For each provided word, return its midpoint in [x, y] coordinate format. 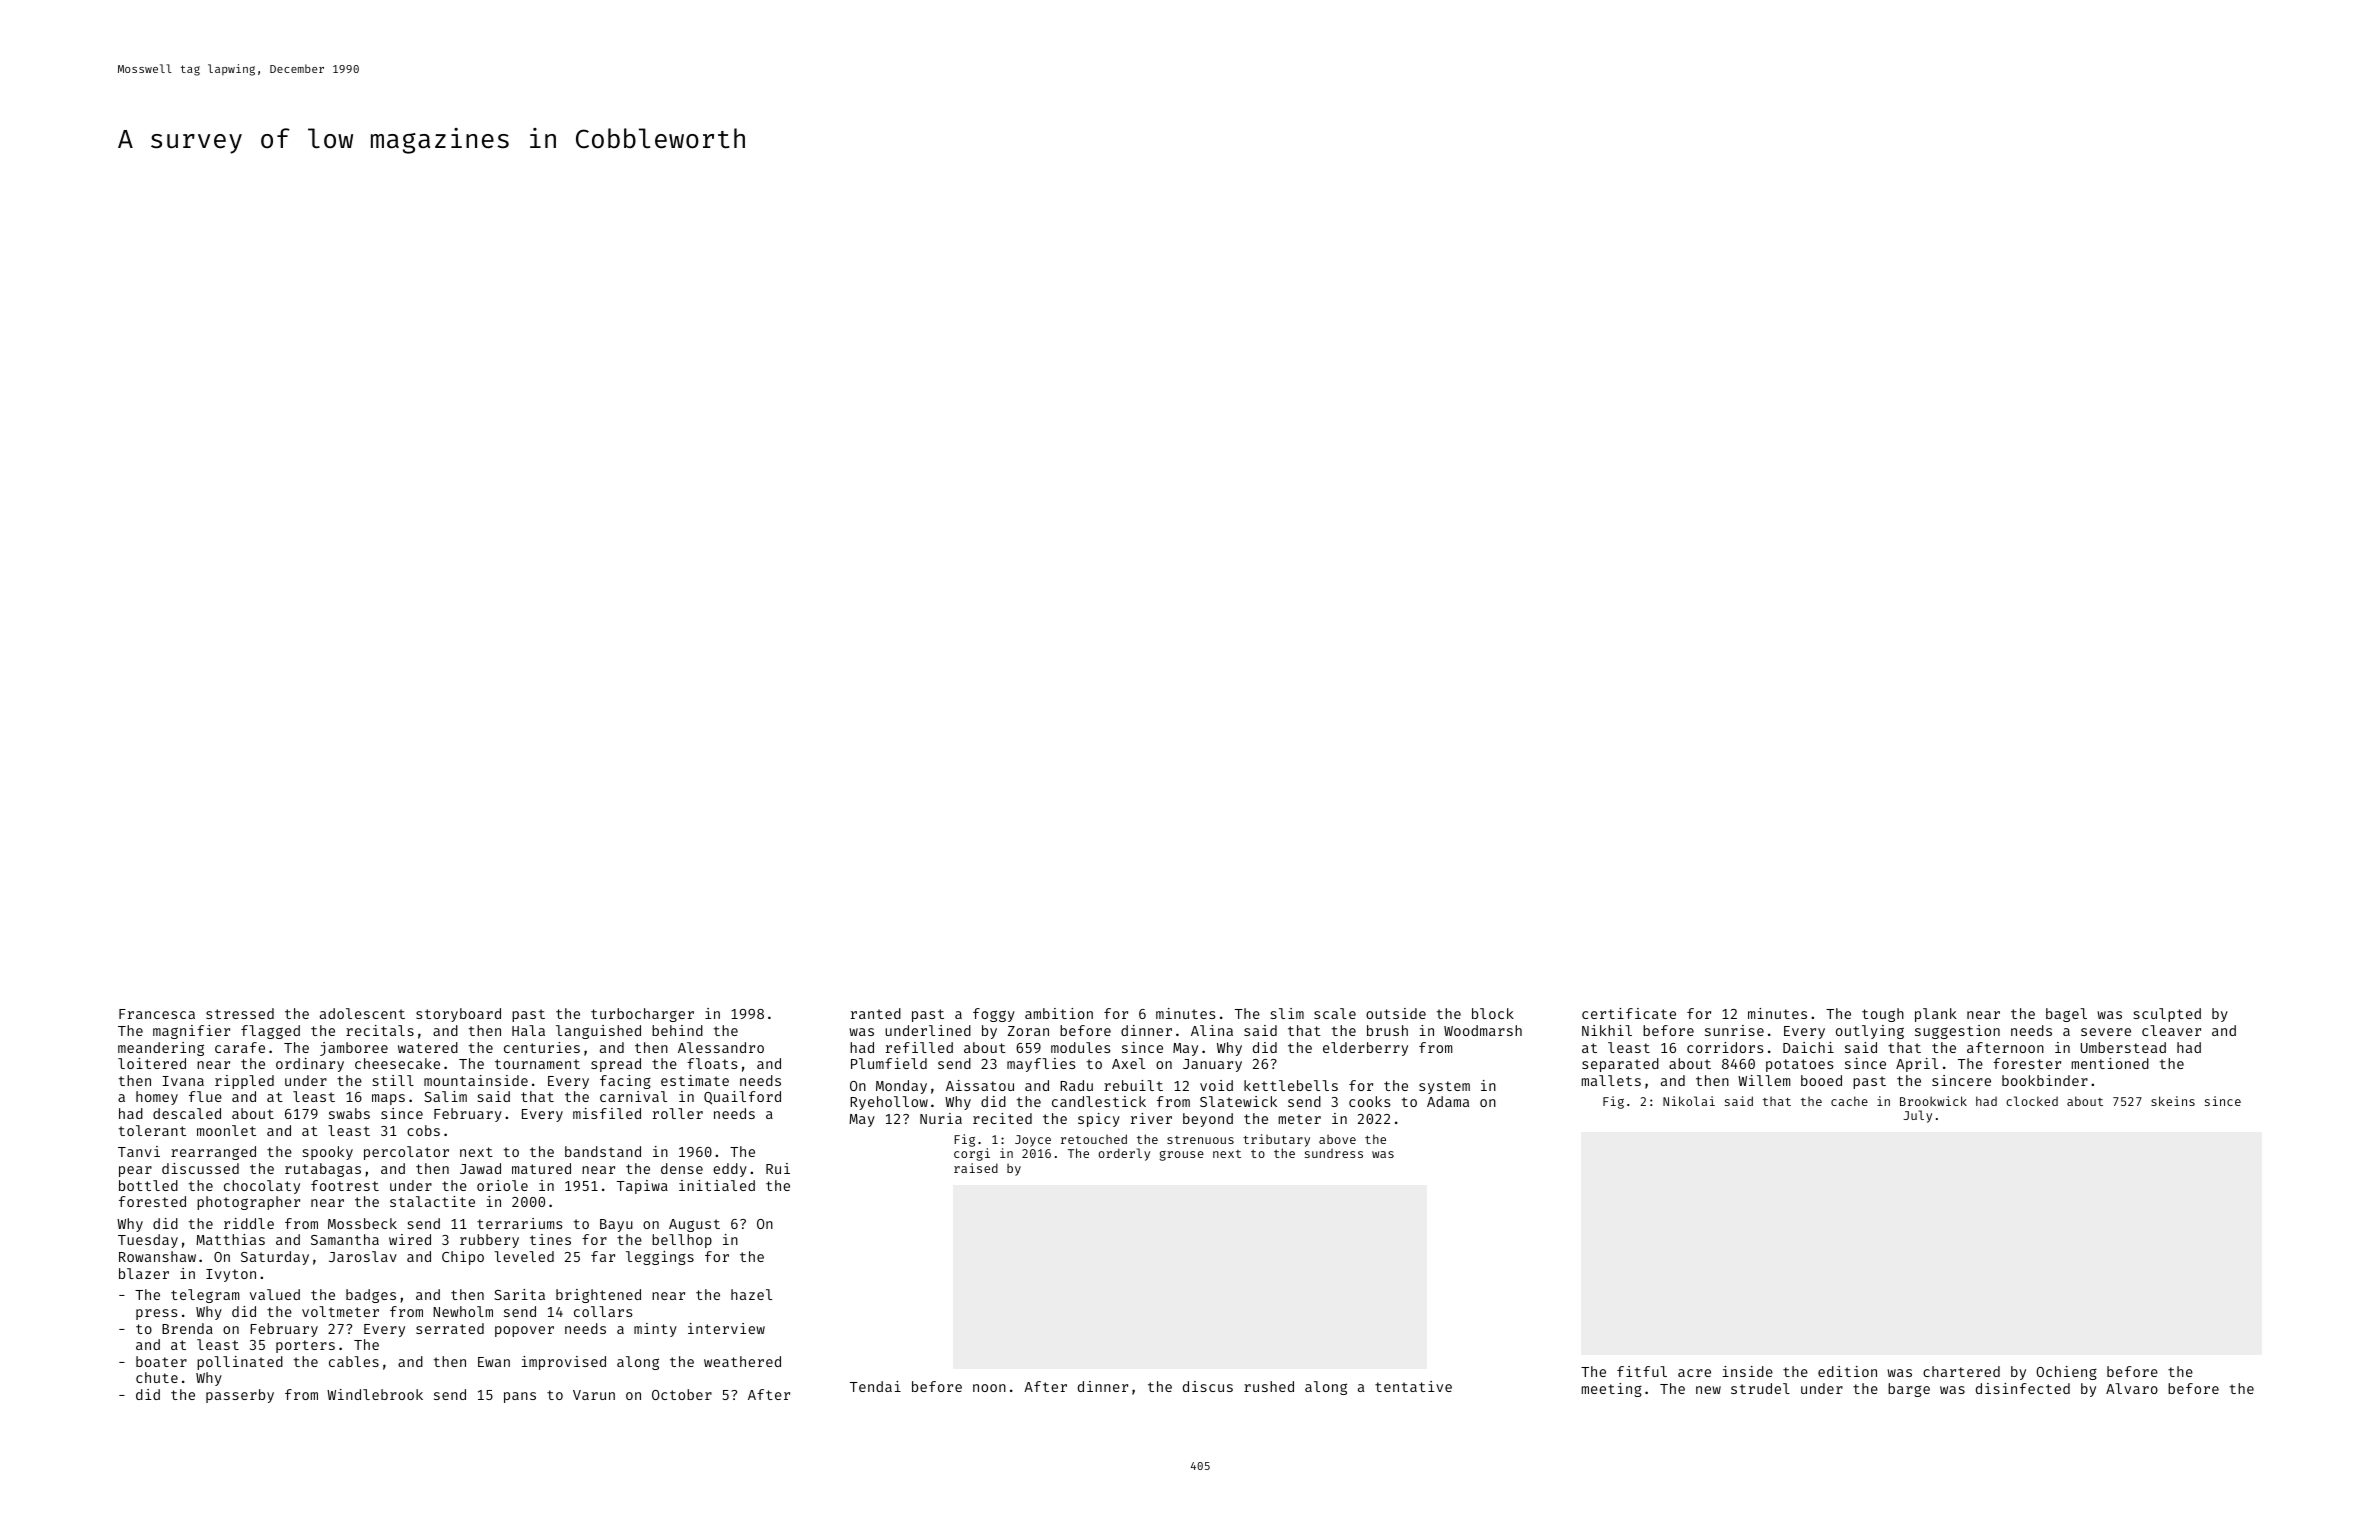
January [1212, 1065]
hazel [751, 1294]
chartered [1961, 1371]
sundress [1334, 1153]
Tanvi [139, 1151]
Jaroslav [363, 1256]
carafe [240, 1047]
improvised [564, 1363]
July [1918, 1116]
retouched [1094, 1139]
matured [541, 1168]
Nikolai [1689, 1101]
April [1917, 1065]
